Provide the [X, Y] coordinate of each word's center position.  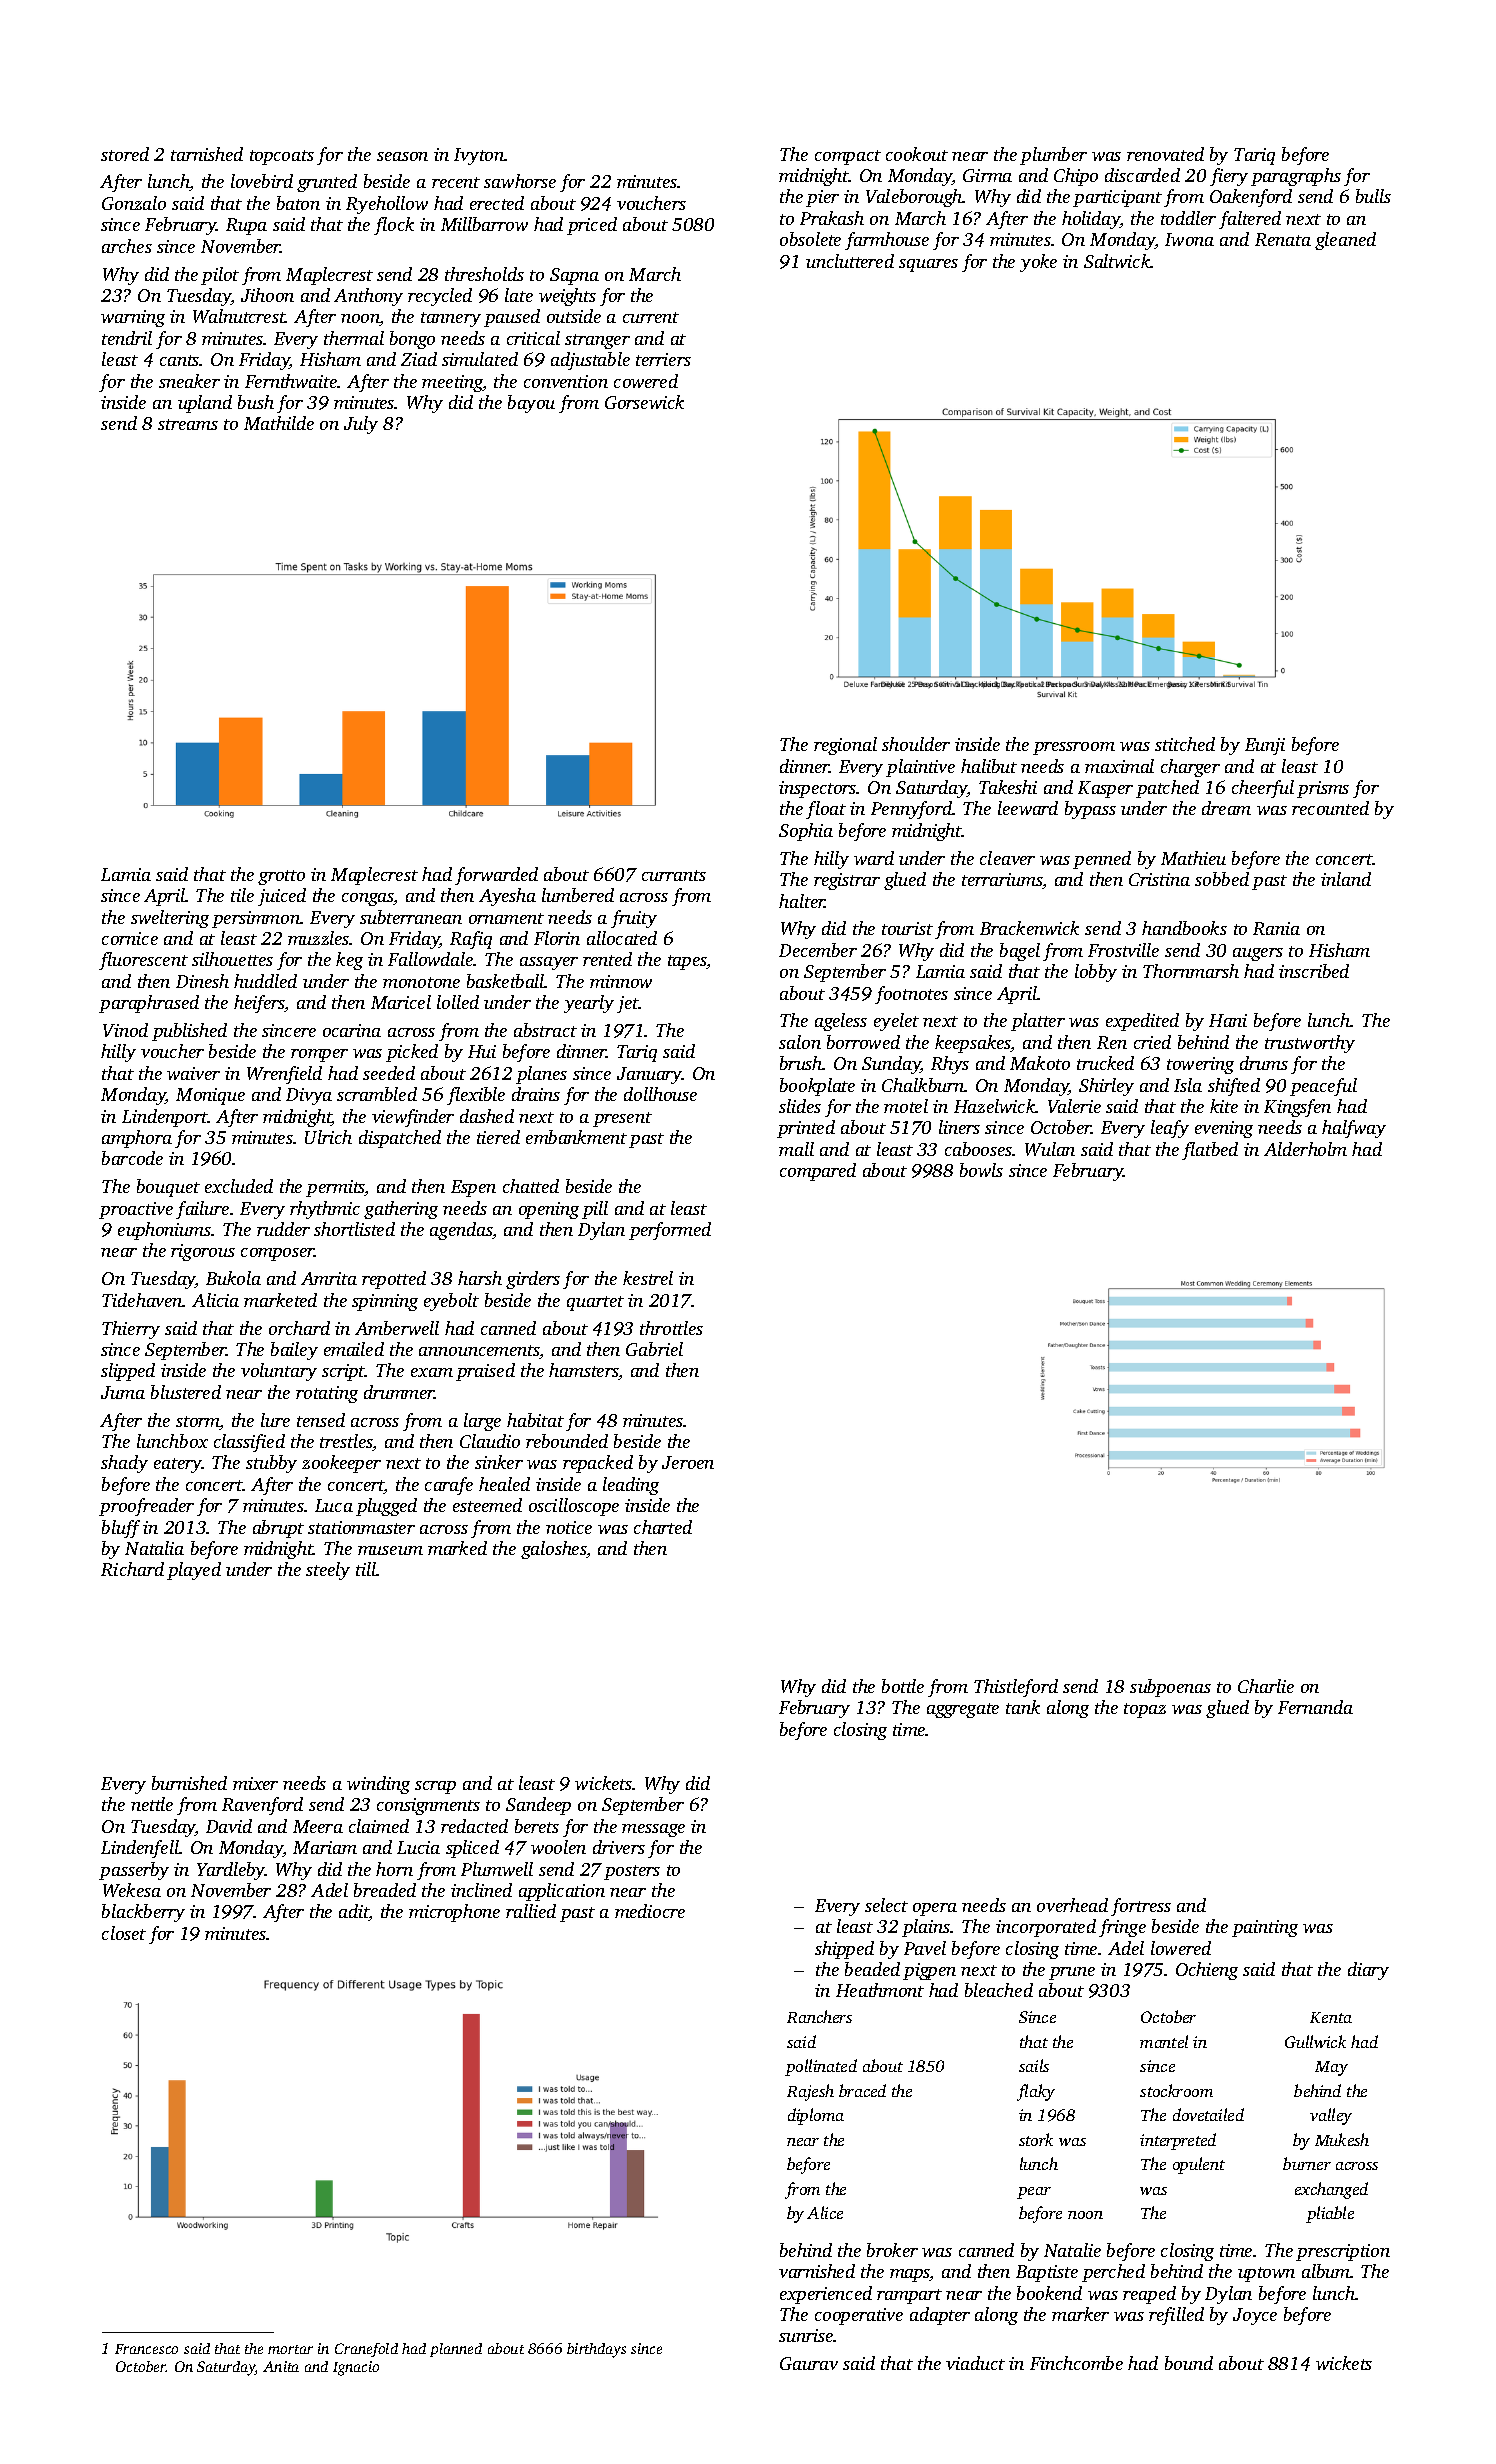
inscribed [1314, 971]
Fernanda [1315, 1707]
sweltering [170, 919]
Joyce [1255, 2316]
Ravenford [262, 1806]
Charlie [1266, 1686]
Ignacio [356, 2368]
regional [845, 746]
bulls [1373, 196]
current [651, 317]
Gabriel [654, 1349]
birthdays [596, 2350]
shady [124, 1464]
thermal [354, 338]
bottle [903, 1686]
